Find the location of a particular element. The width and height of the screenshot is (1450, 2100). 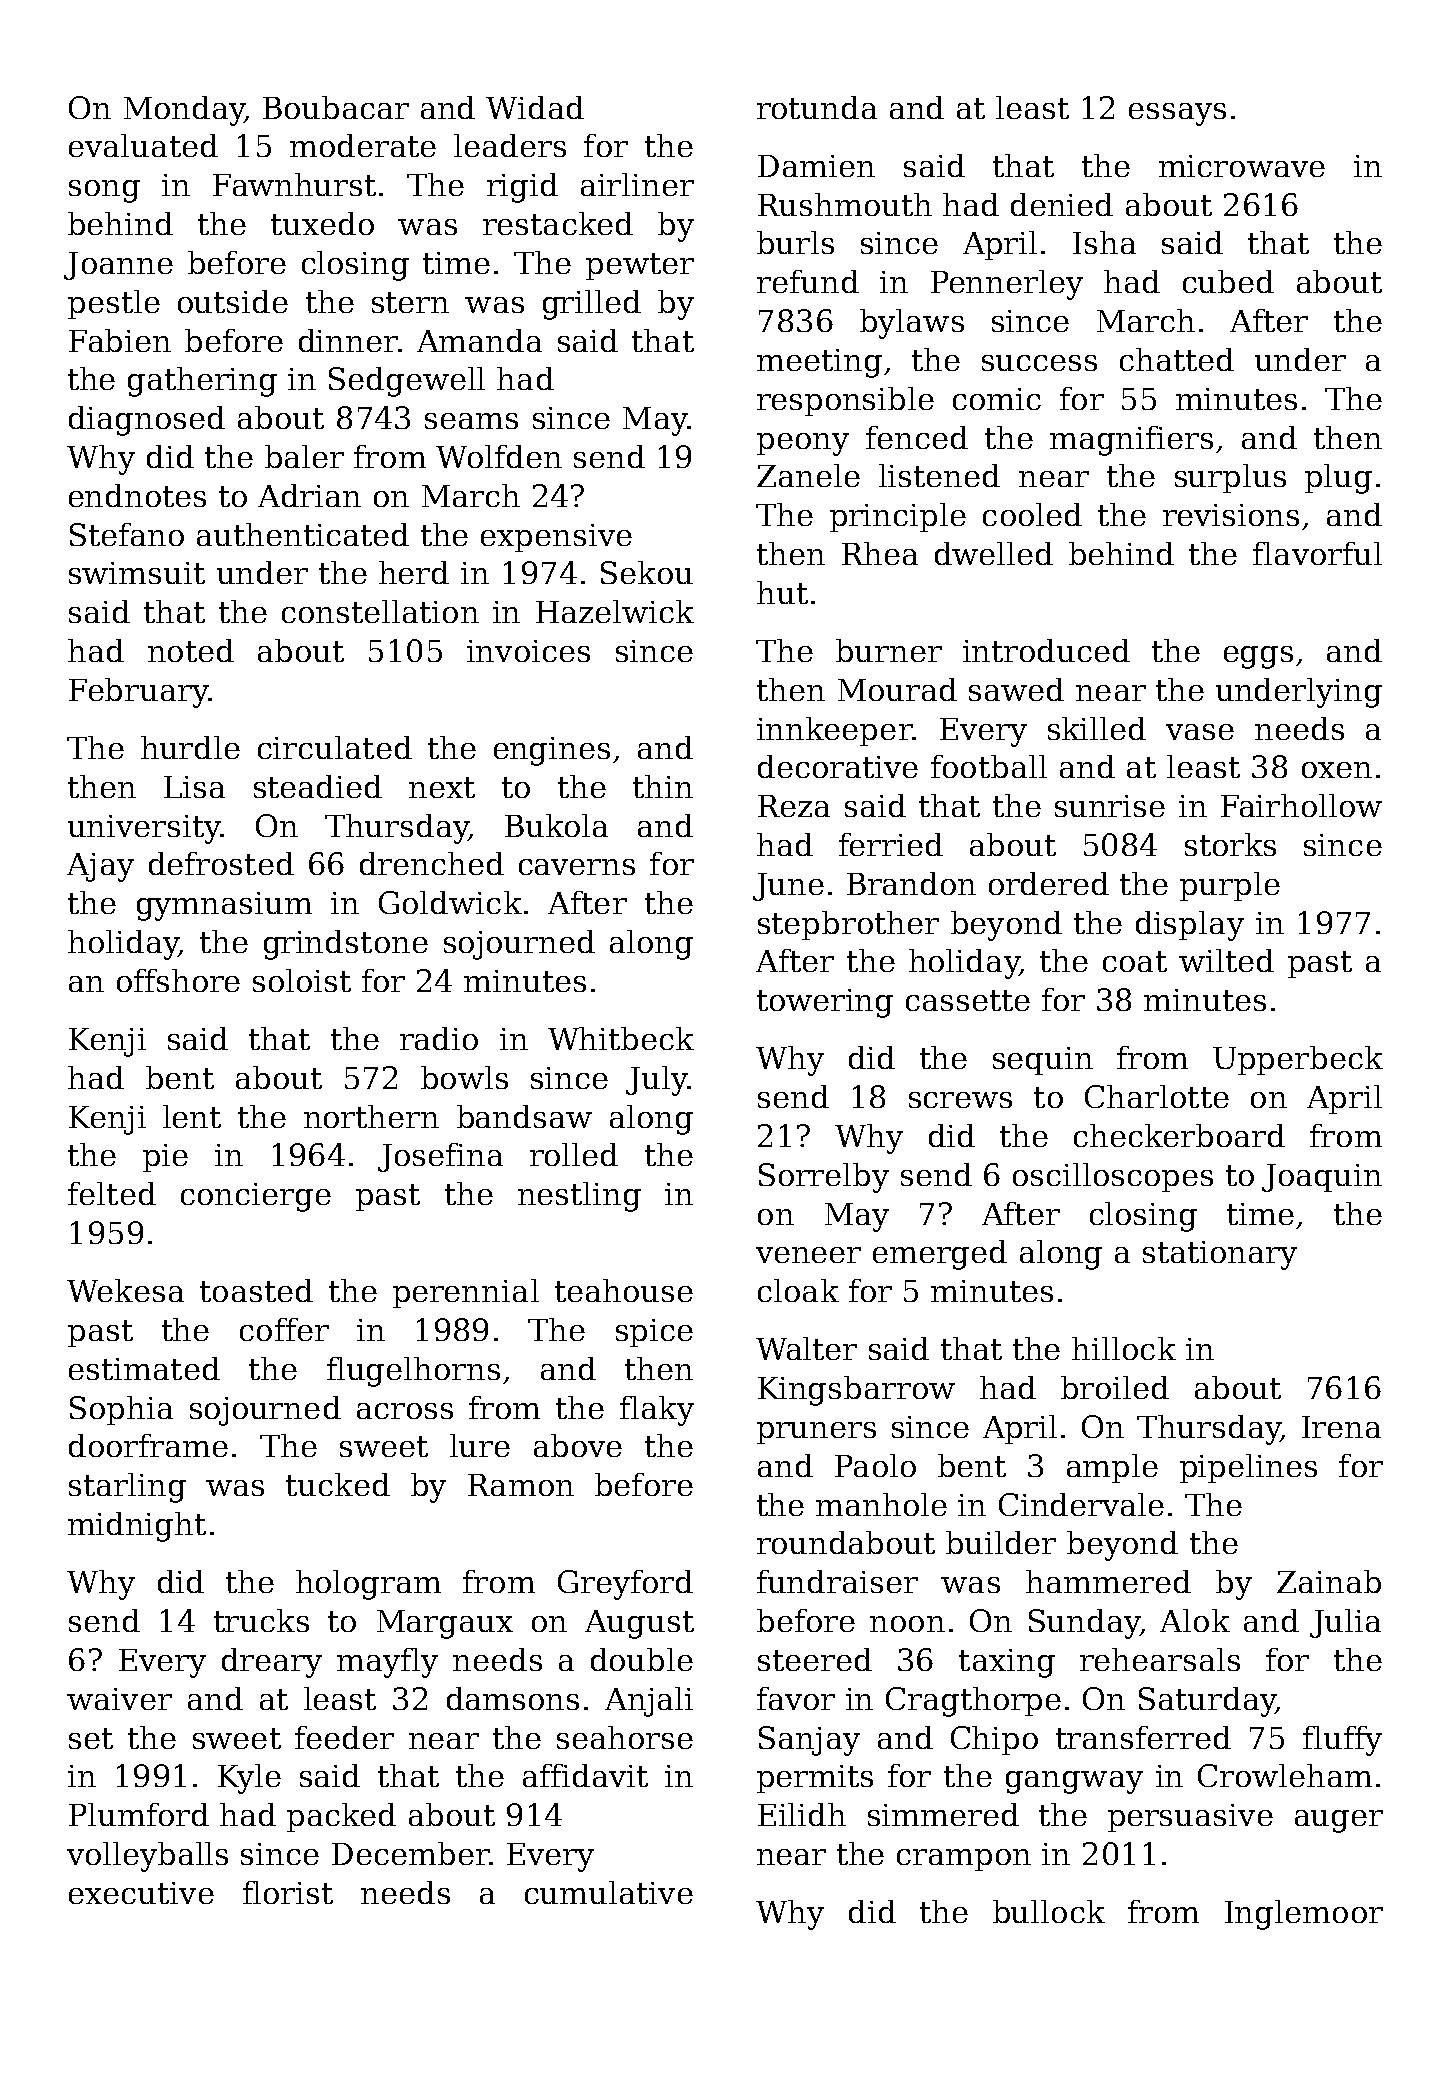

innkeeper is located at coordinates (834, 731).
